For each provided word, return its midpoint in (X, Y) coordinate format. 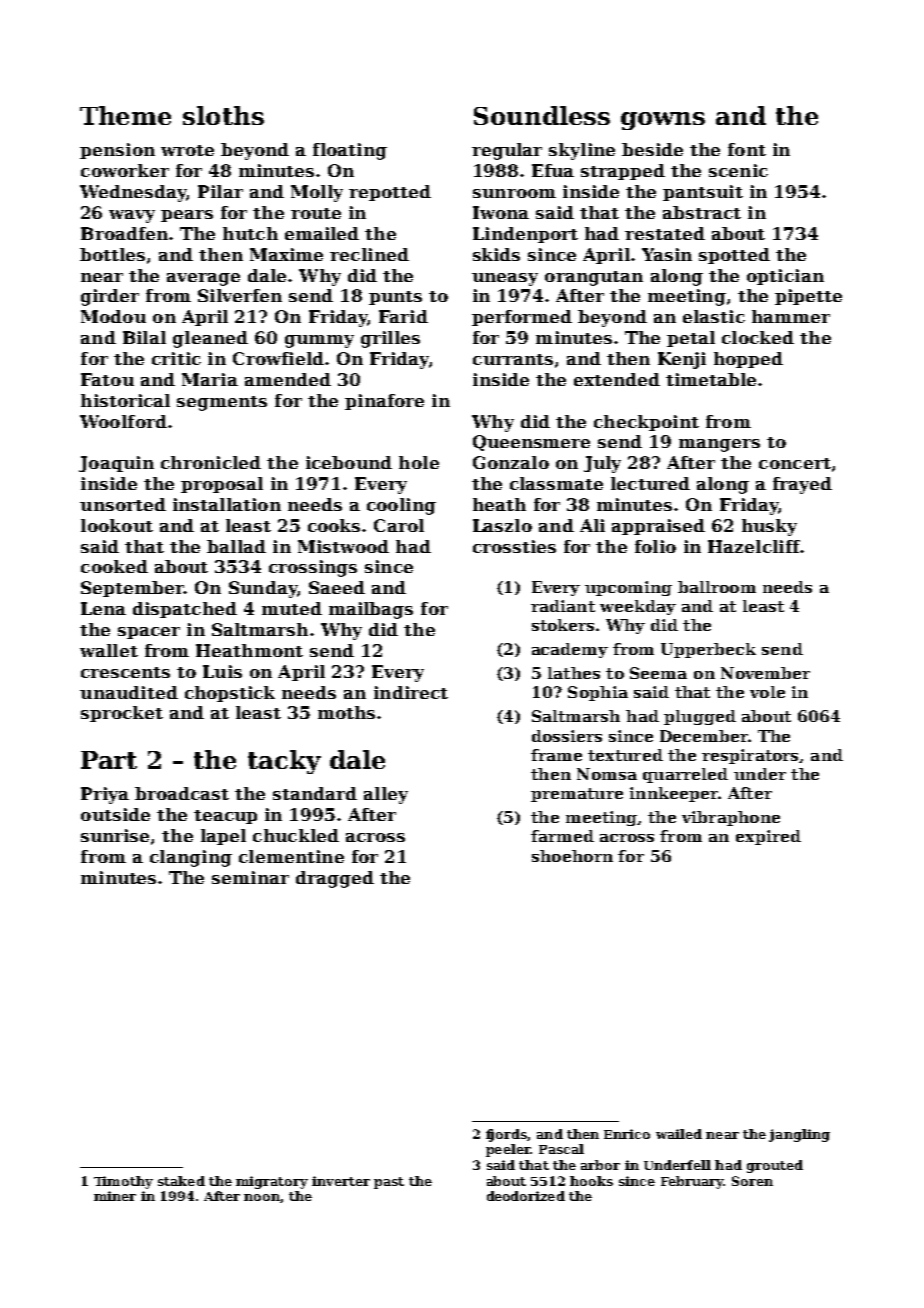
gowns (663, 121)
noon (262, 1197)
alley (386, 795)
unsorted (123, 504)
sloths (223, 115)
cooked (114, 566)
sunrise (115, 835)
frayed (802, 485)
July (602, 464)
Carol (399, 525)
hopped (748, 360)
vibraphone (731, 818)
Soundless (542, 115)
